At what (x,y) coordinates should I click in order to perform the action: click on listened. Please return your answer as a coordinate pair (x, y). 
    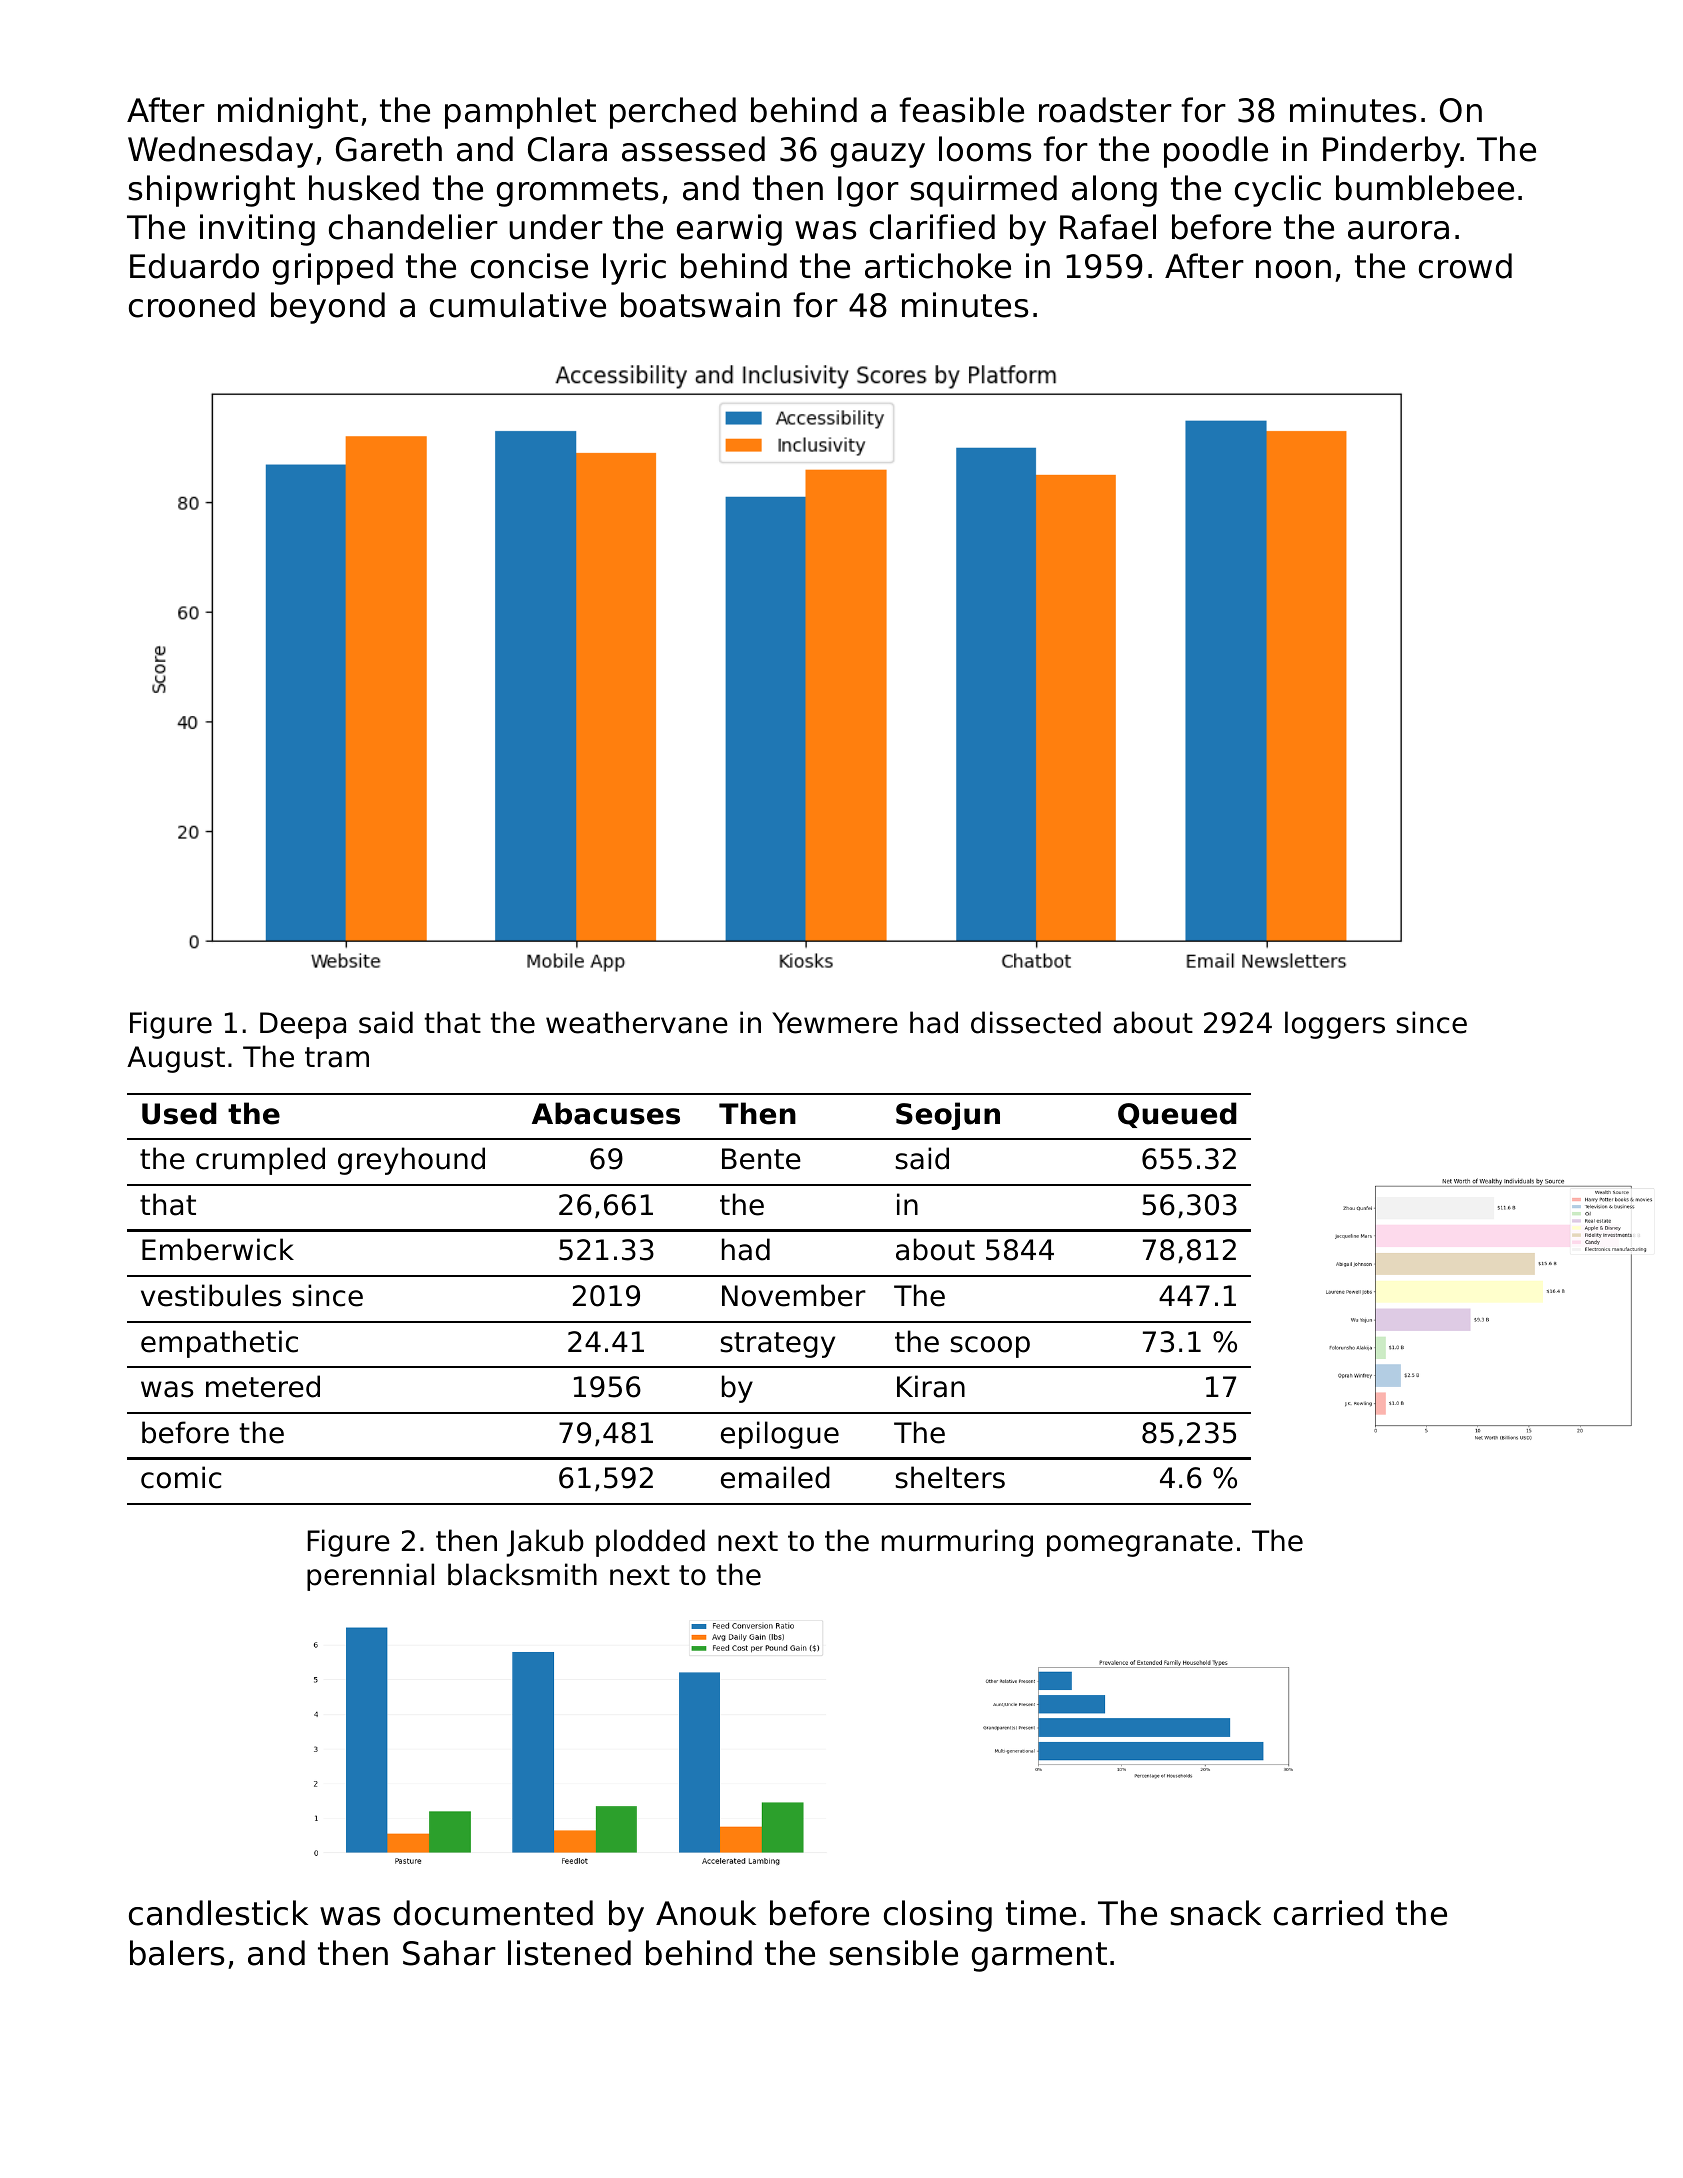
    Looking at the image, I should click on (569, 1953).
